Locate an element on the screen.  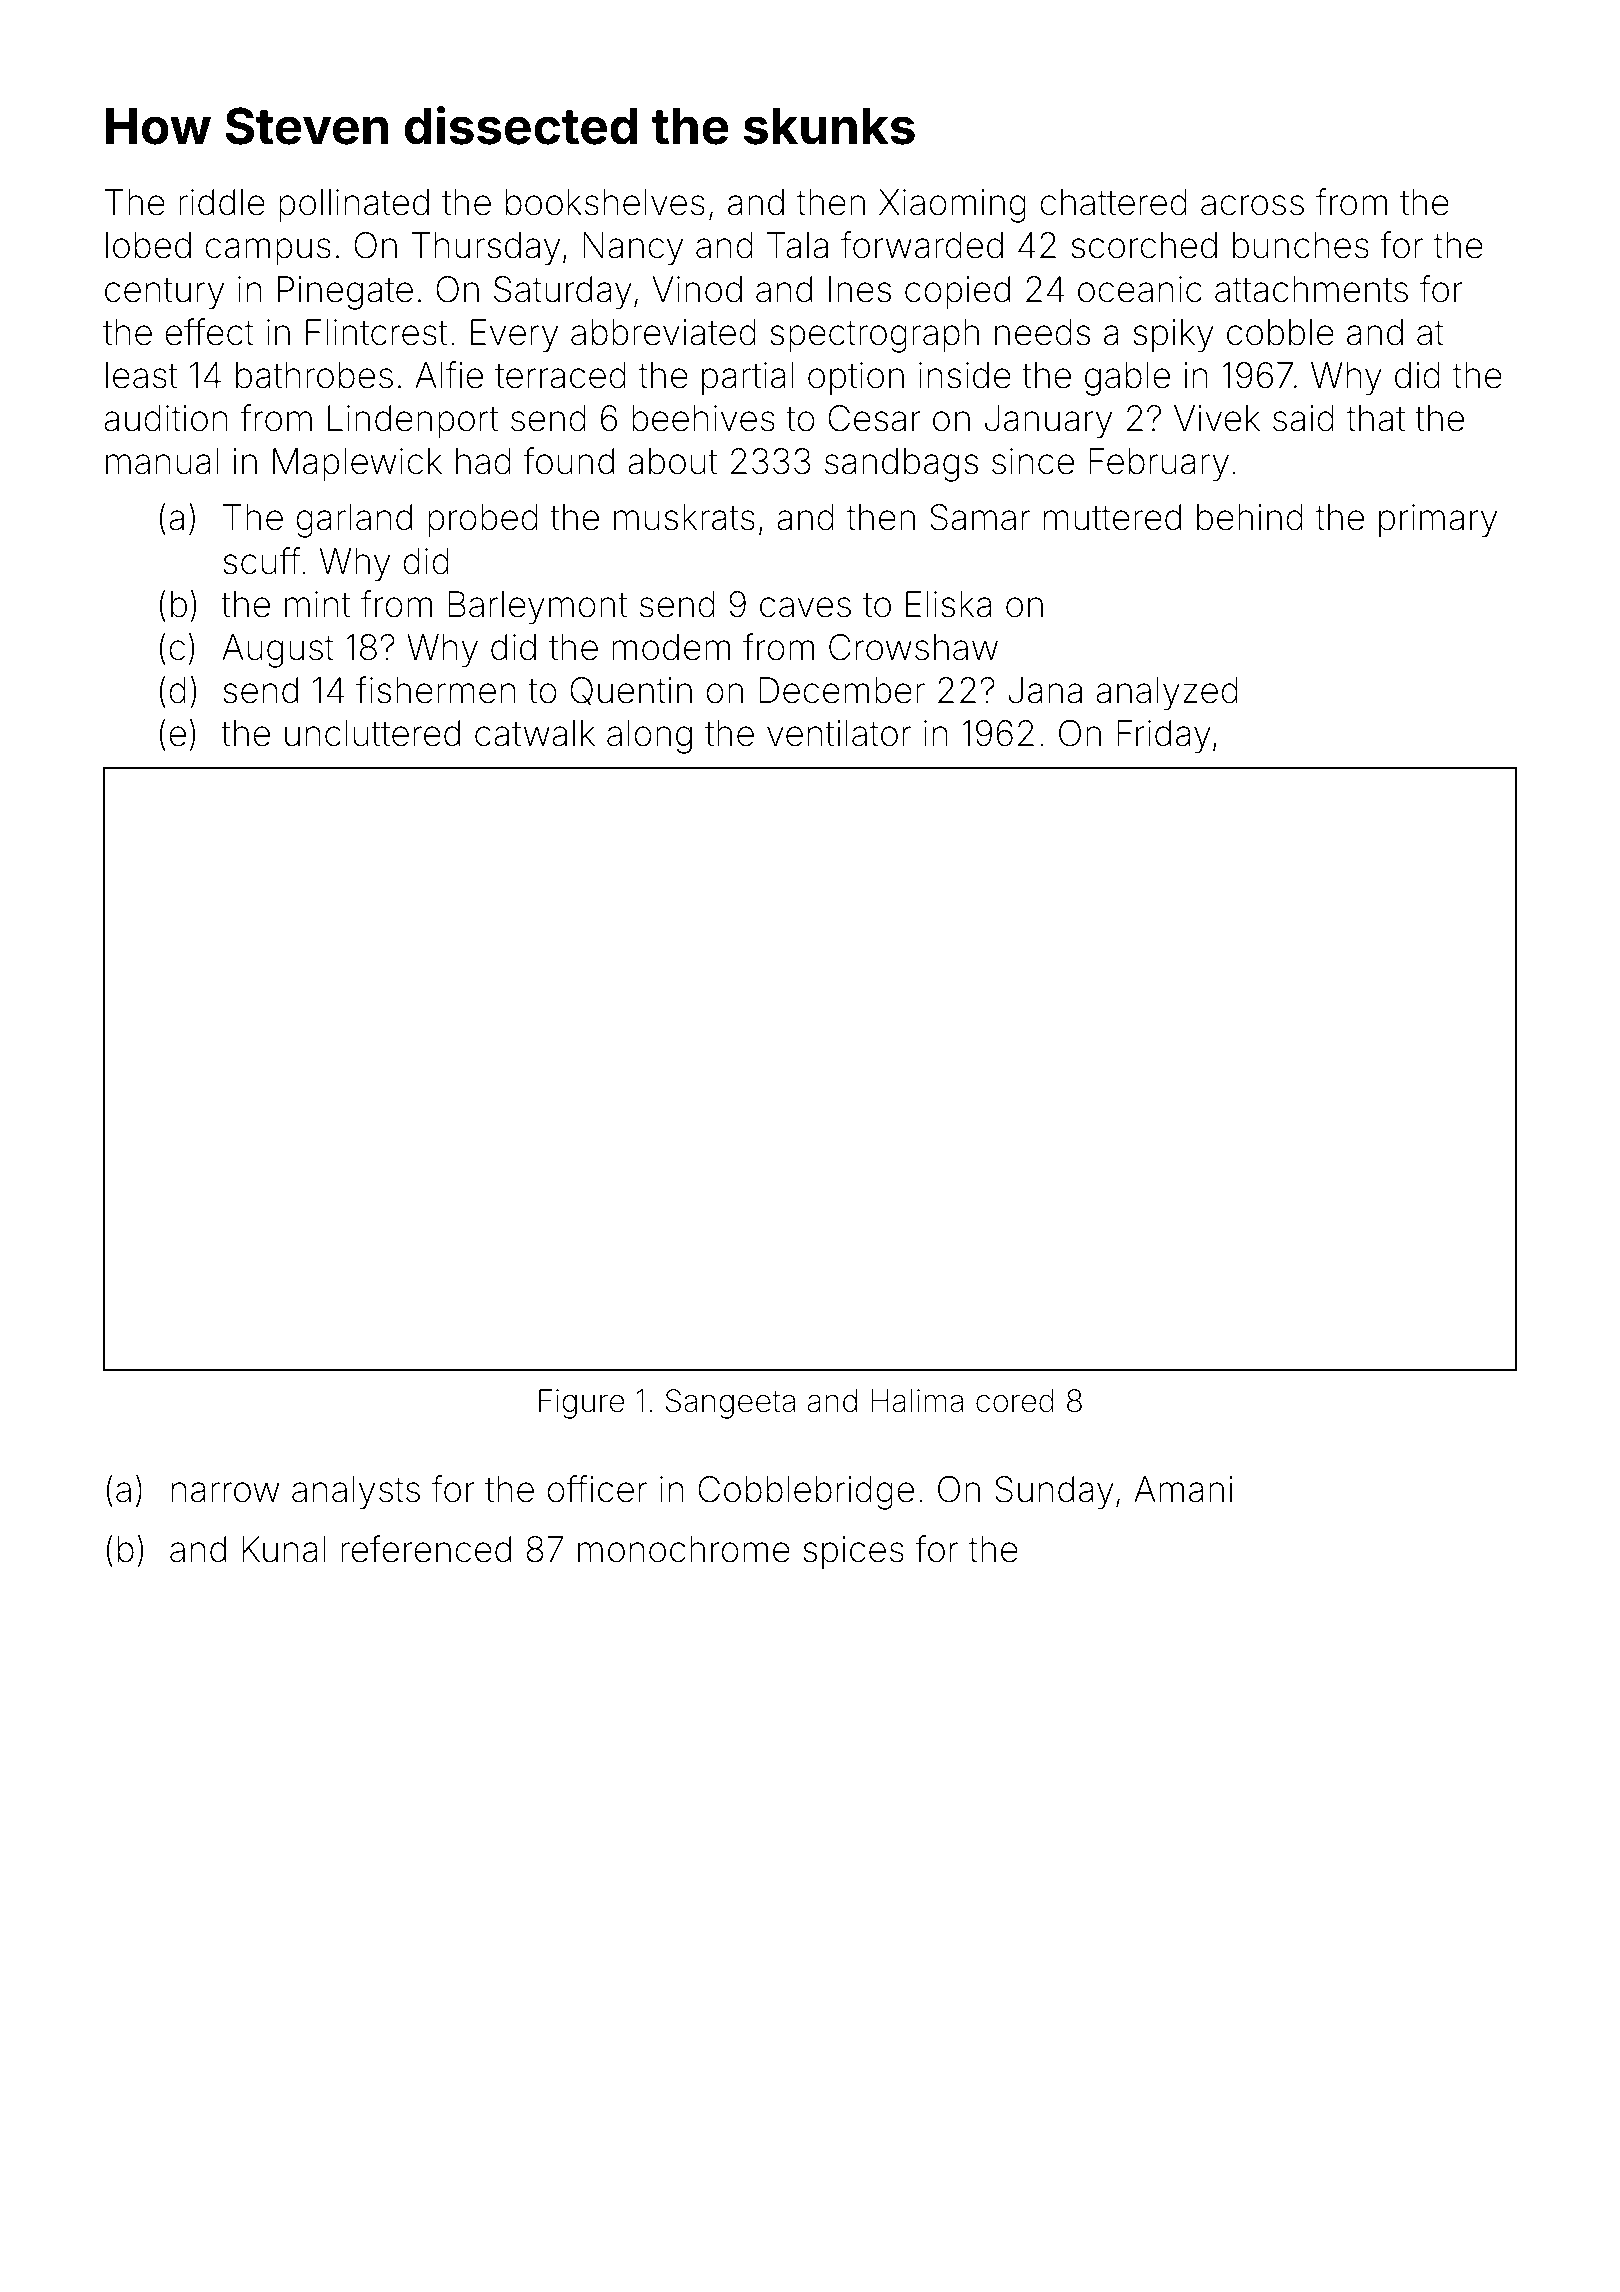
across is located at coordinates (1252, 205).
